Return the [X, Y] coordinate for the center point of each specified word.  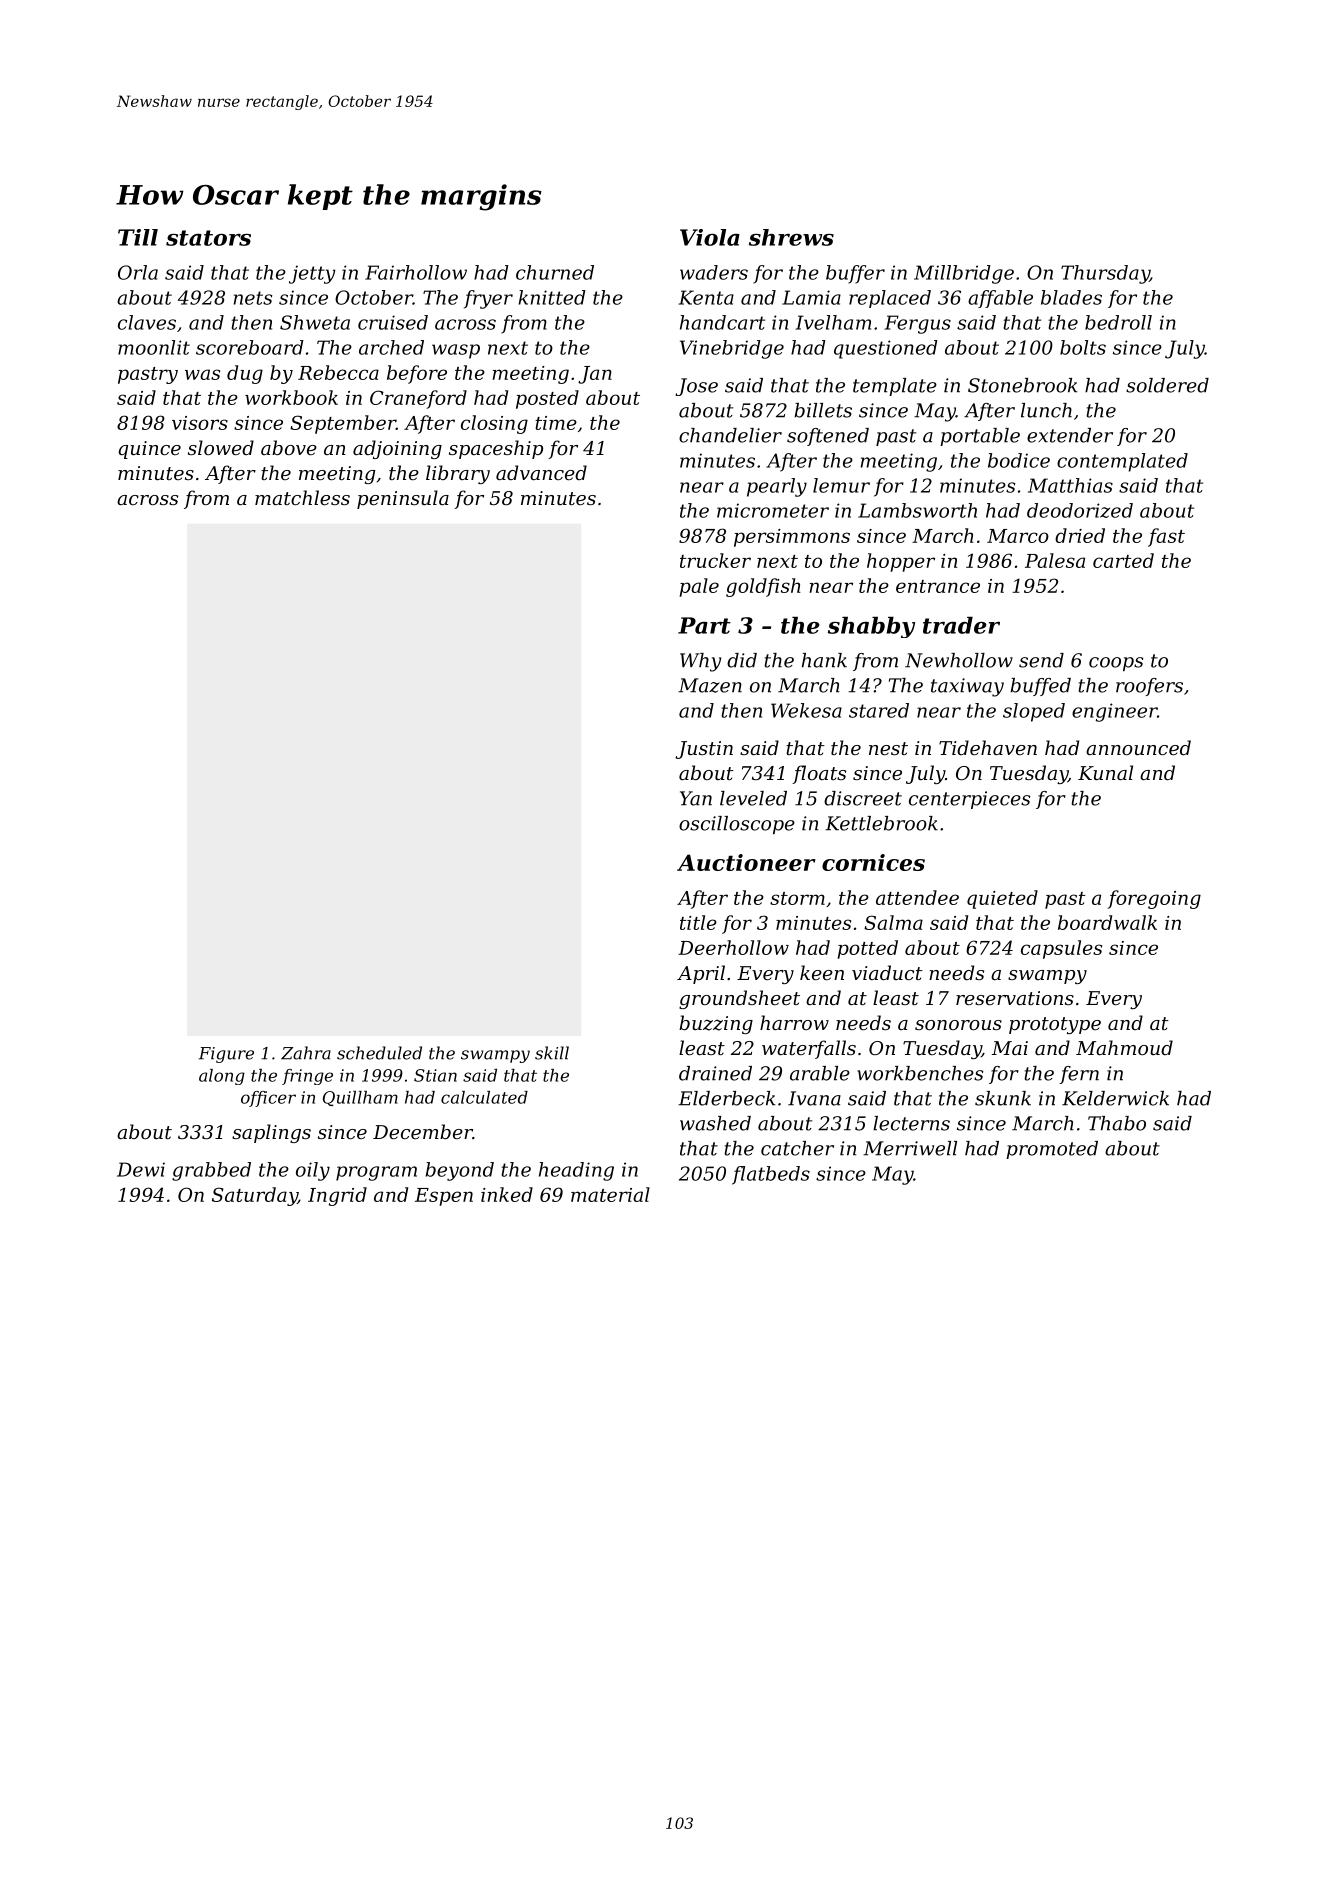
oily [313, 1171]
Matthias [1070, 485]
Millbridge [964, 274]
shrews [791, 237]
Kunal [1105, 772]
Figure [226, 1055]
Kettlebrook [881, 823]
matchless [302, 497]
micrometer [773, 510]
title [698, 922]
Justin [704, 750]
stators [208, 238]
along [222, 1077]
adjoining [397, 449]
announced [1138, 747]
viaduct [887, 972]
